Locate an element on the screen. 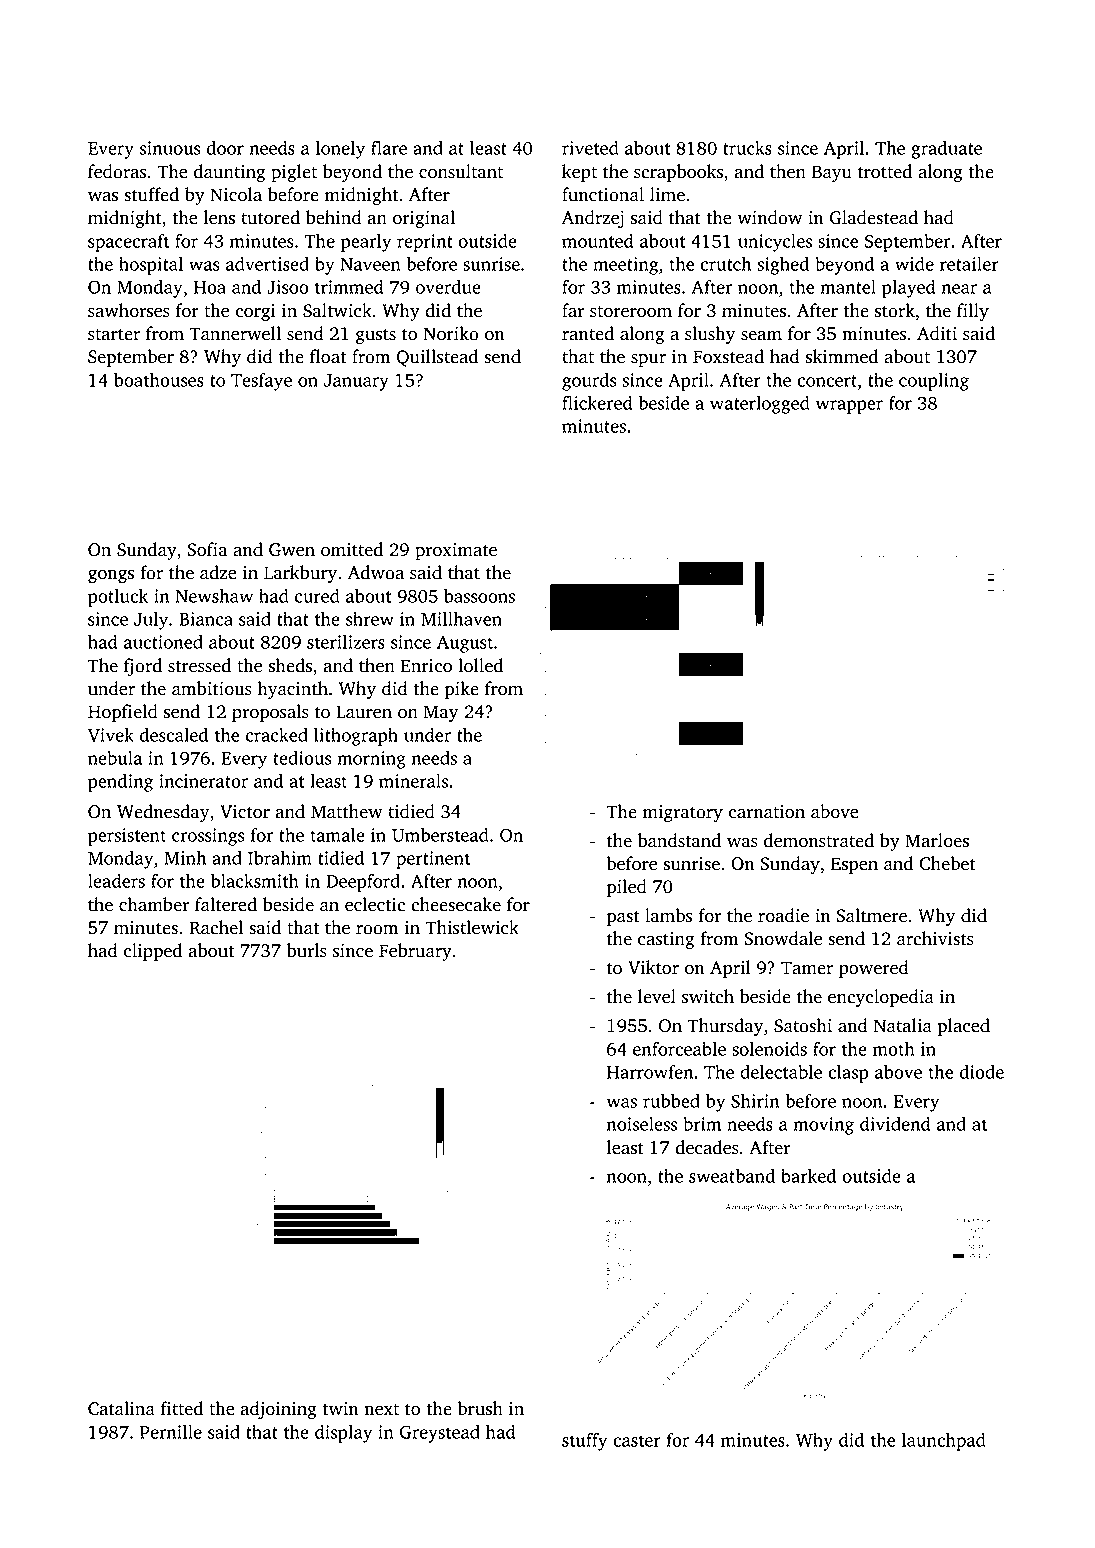  incinerator is located at coordinates (203, 781).
